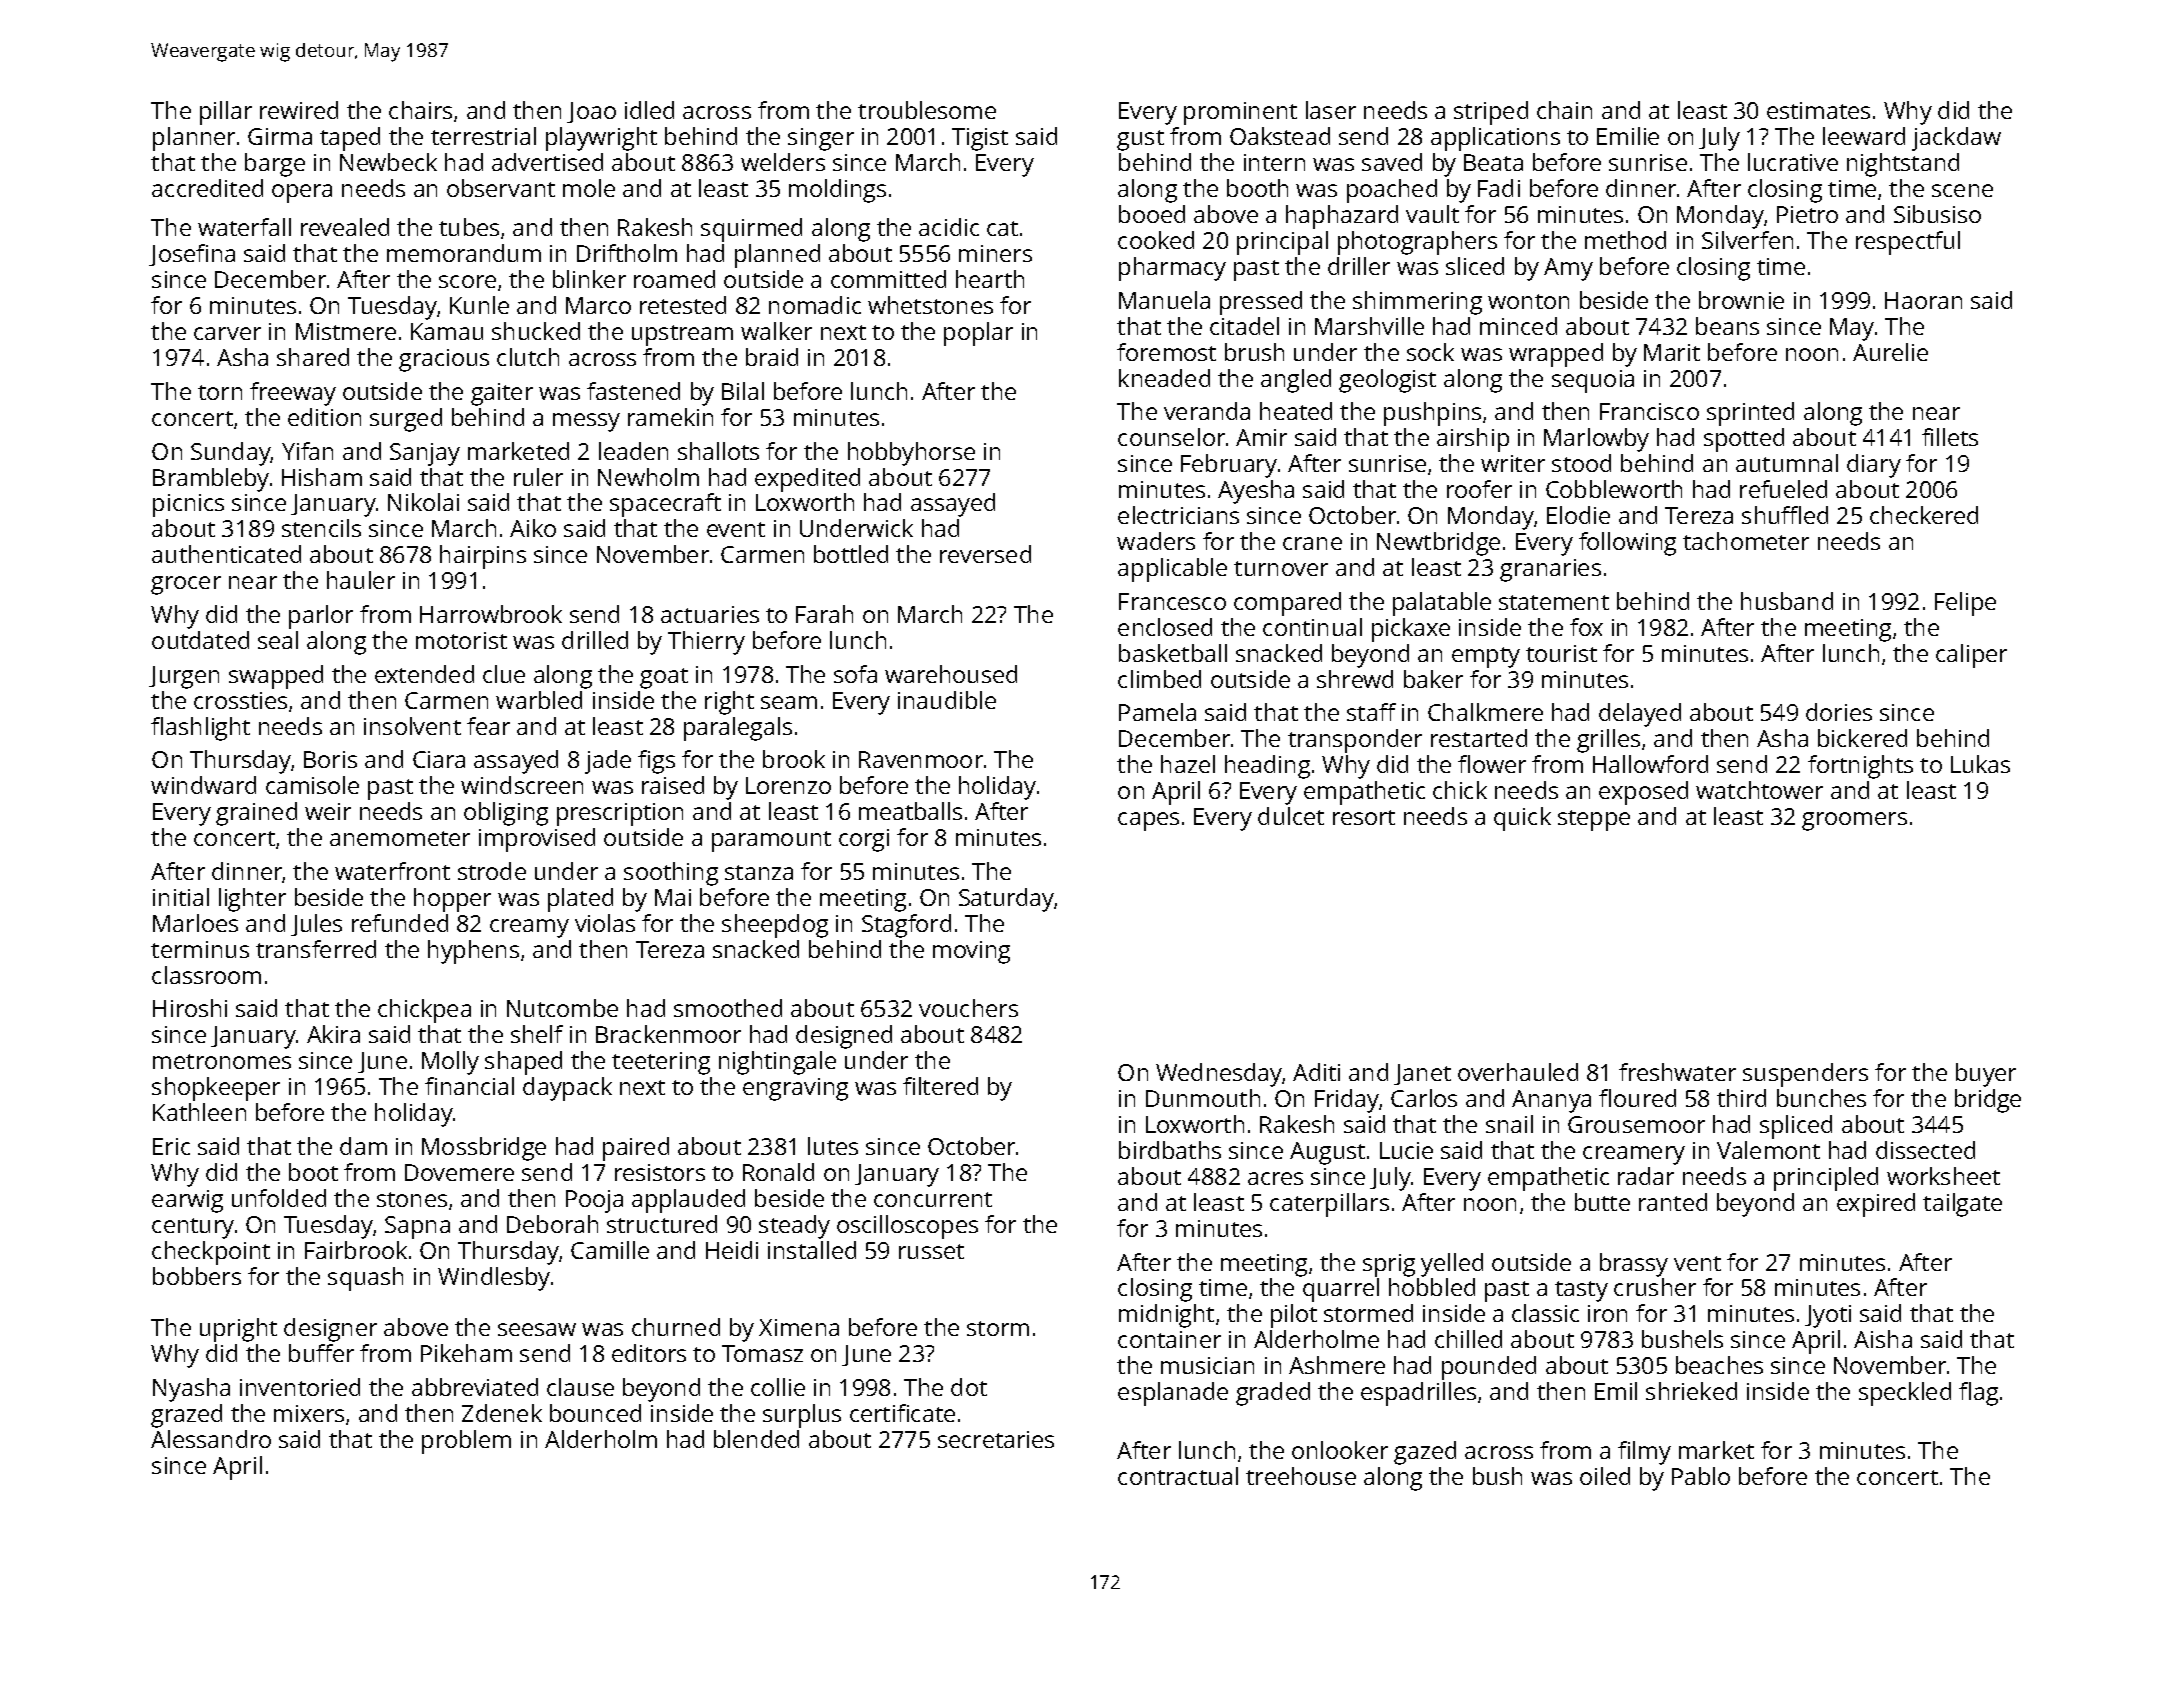  What do you see at coordinates (1165, 627) in the image?
I see `enclosed` at bounding box center [1165, 627].
